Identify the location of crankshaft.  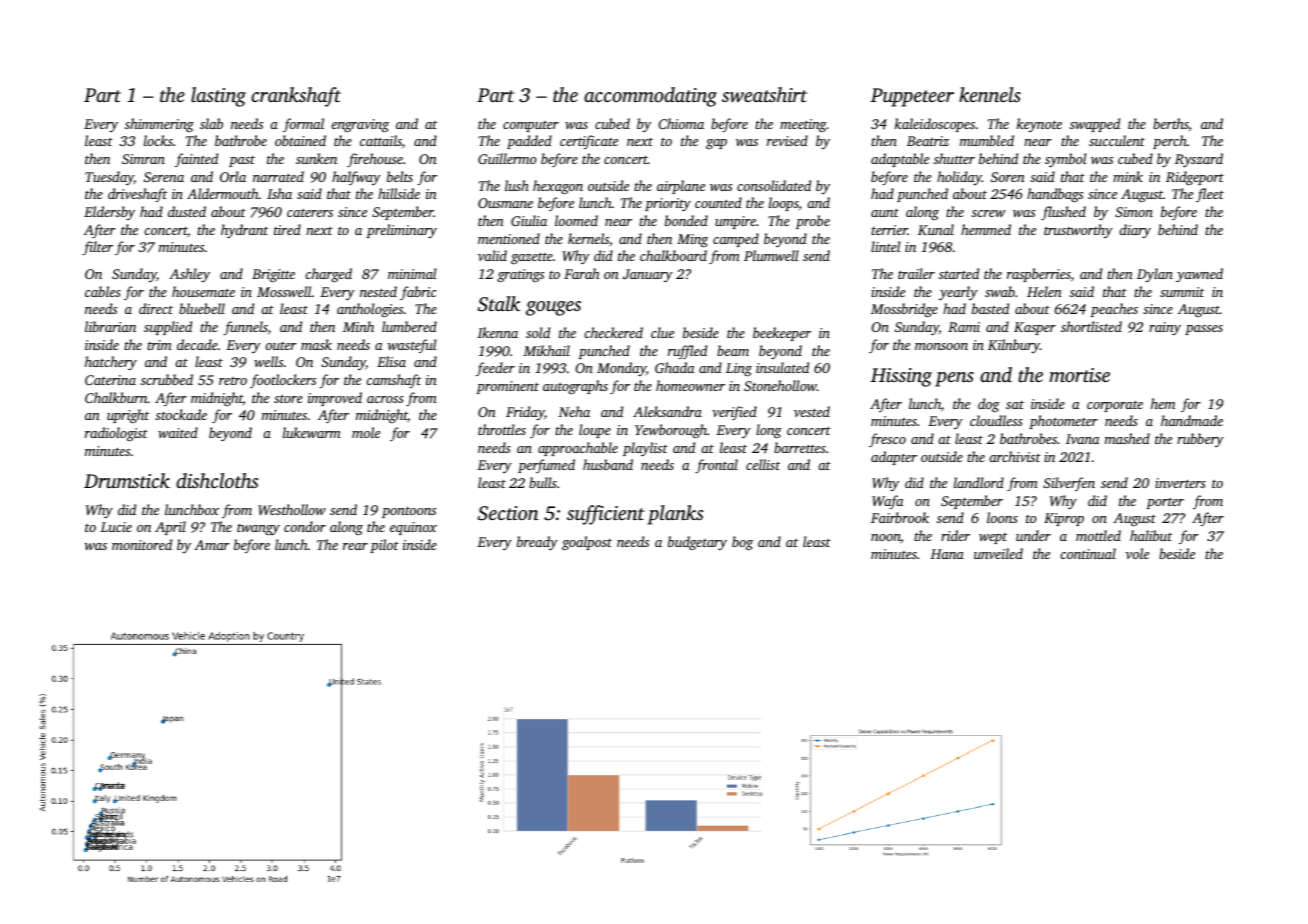
(296, 97).
